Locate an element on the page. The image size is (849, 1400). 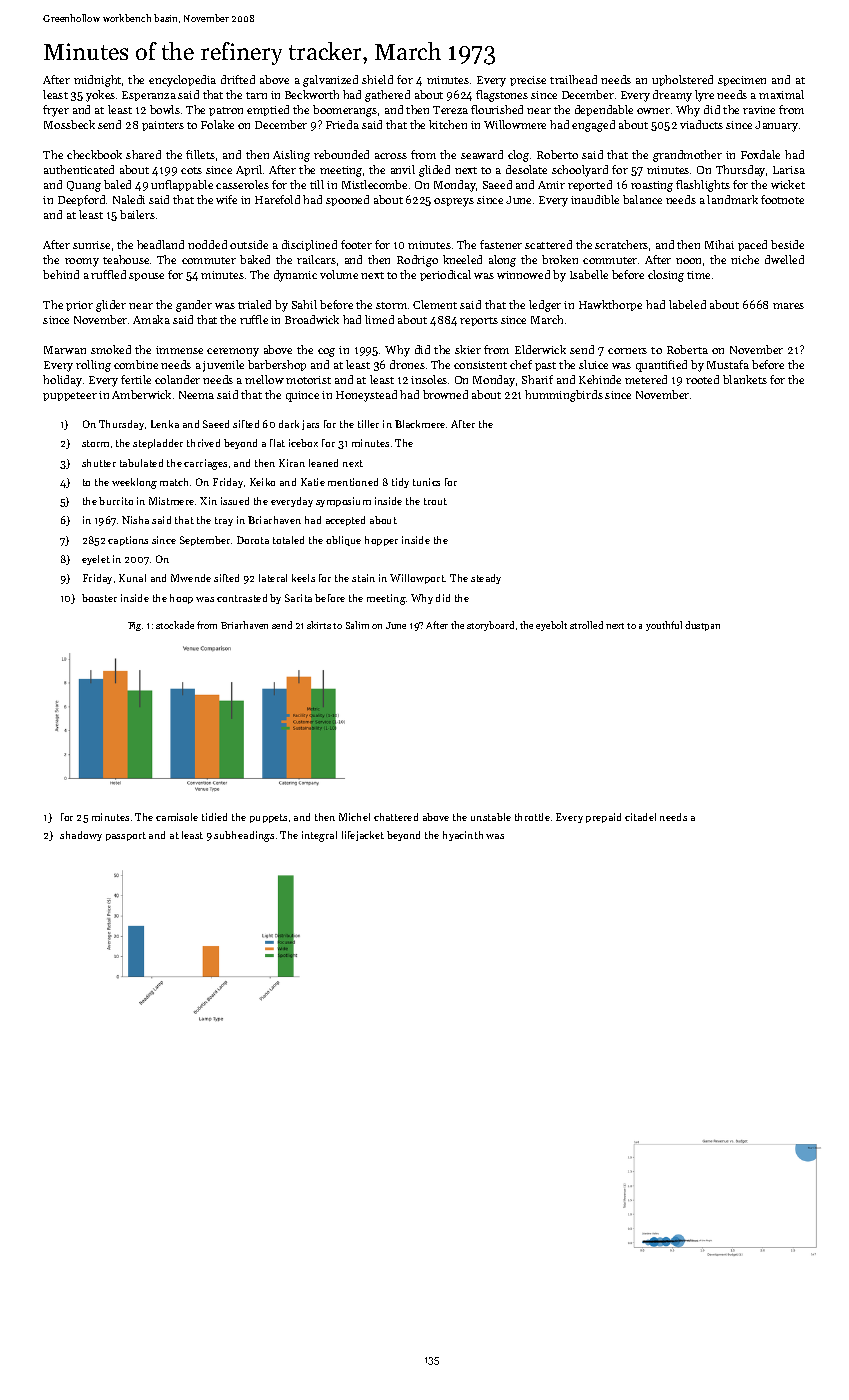
dustpan is located at coordinates (702, 626).
